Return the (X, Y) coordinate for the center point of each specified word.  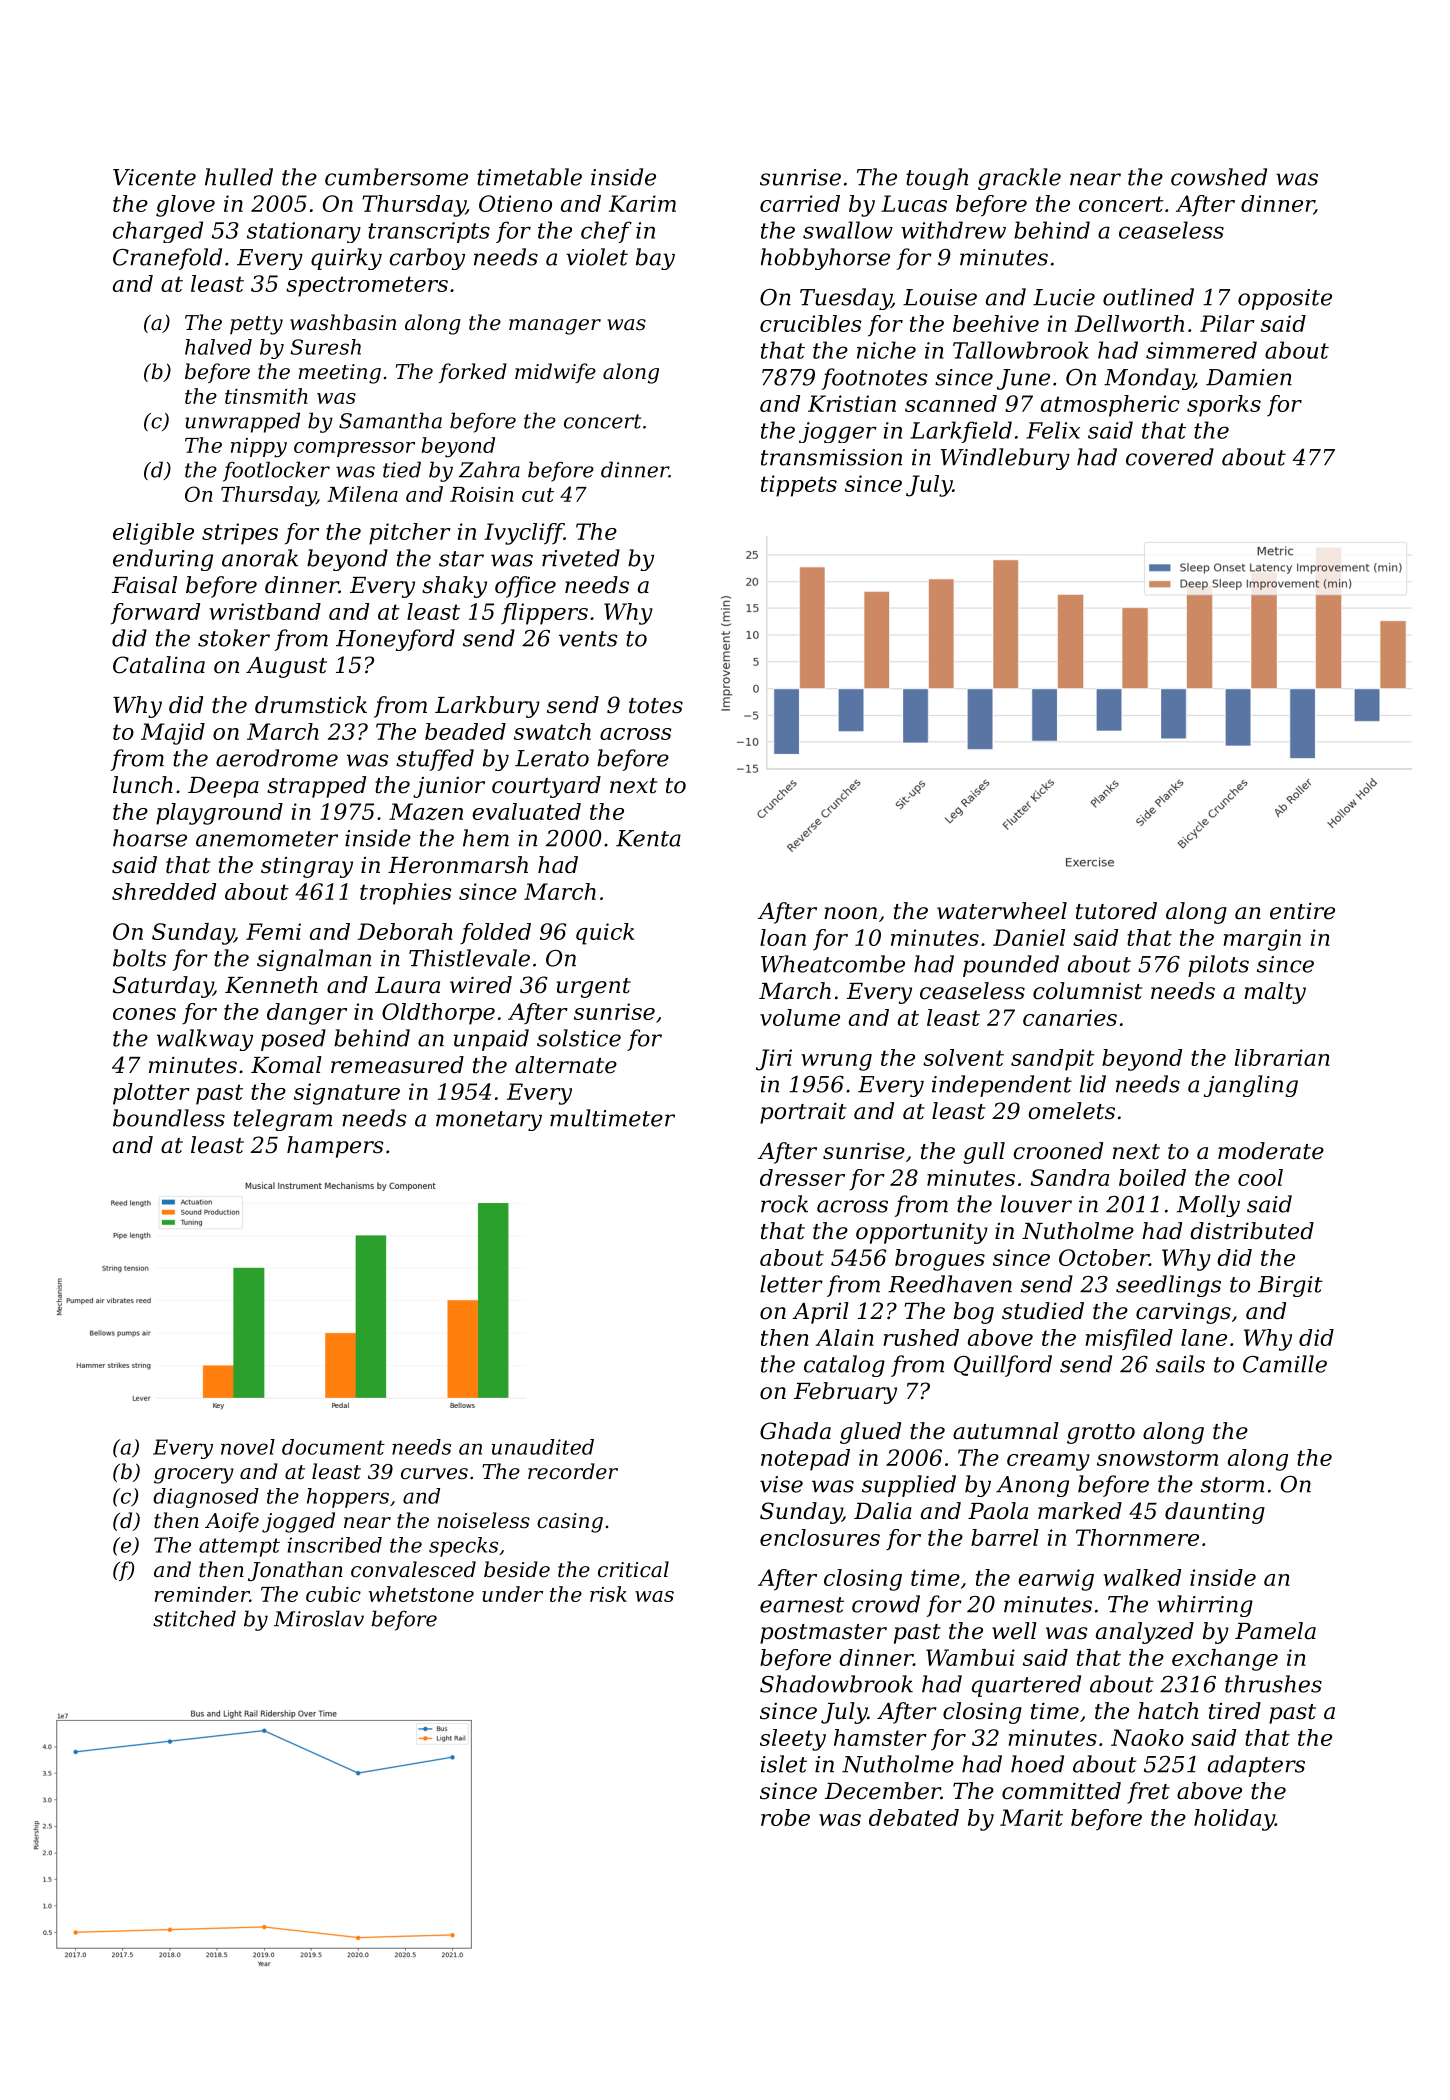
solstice (579, 1038)
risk (608, 1594)
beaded (465, 731)
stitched (194, 1618)
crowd (886, 1604)
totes (656, 706)
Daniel (1029, 937)
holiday (1234, 1820)
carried (800, 203)
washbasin (343, 322)
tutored (1116, 911)
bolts (139, 958)
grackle (1019, 179)
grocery (194, 1476)
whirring (1205, 1606)
